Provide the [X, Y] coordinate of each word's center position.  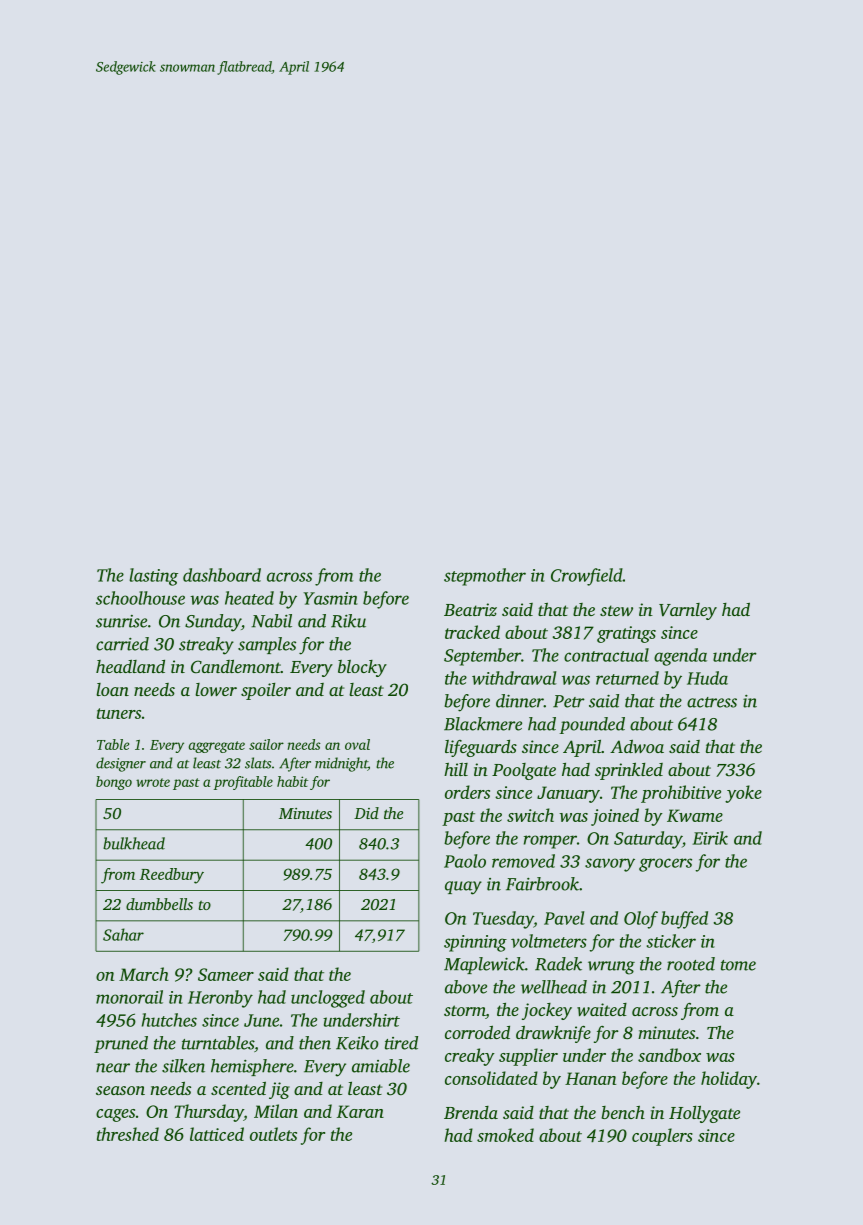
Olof [641, 920]
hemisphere [252, 1067]
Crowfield [587, 577]
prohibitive [681, 794]
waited [602, 1009]
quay [463, 888]
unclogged [328, 999]
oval [357, 744]
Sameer [226, 974]
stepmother [485, 577]
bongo [114, 783]
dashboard [222, 575]
